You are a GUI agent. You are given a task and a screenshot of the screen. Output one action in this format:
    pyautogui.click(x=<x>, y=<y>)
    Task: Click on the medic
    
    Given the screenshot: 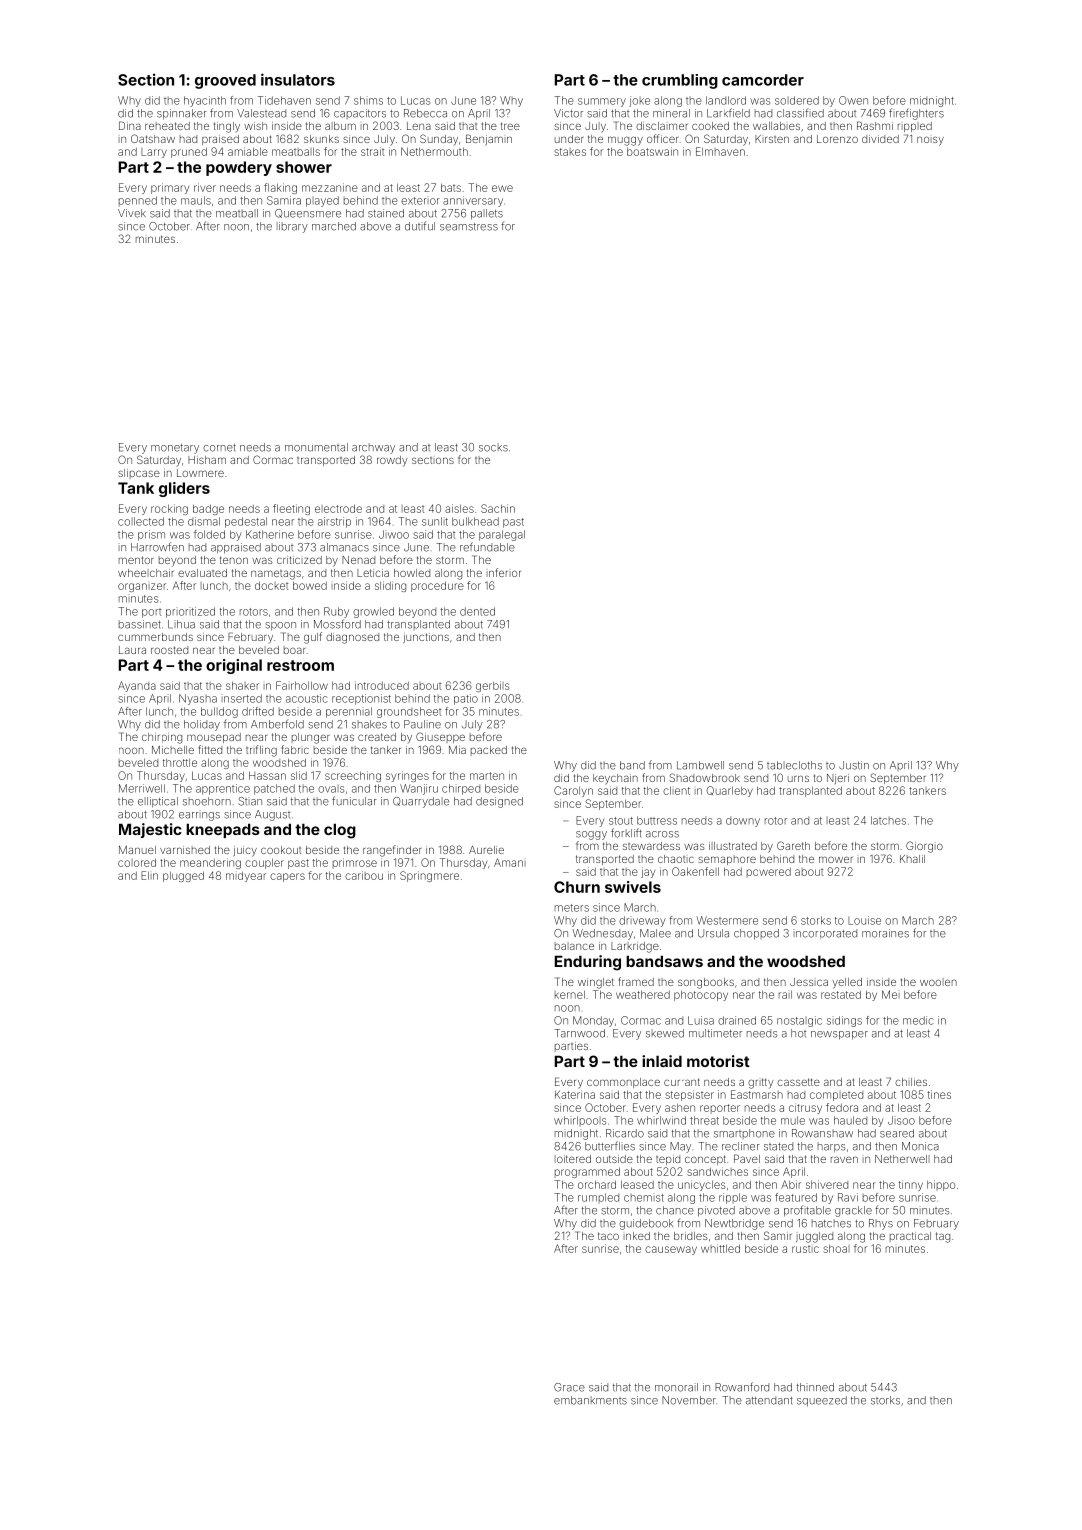 What is the action you would take?
    pyautogui.click(x=918, y=1020)
